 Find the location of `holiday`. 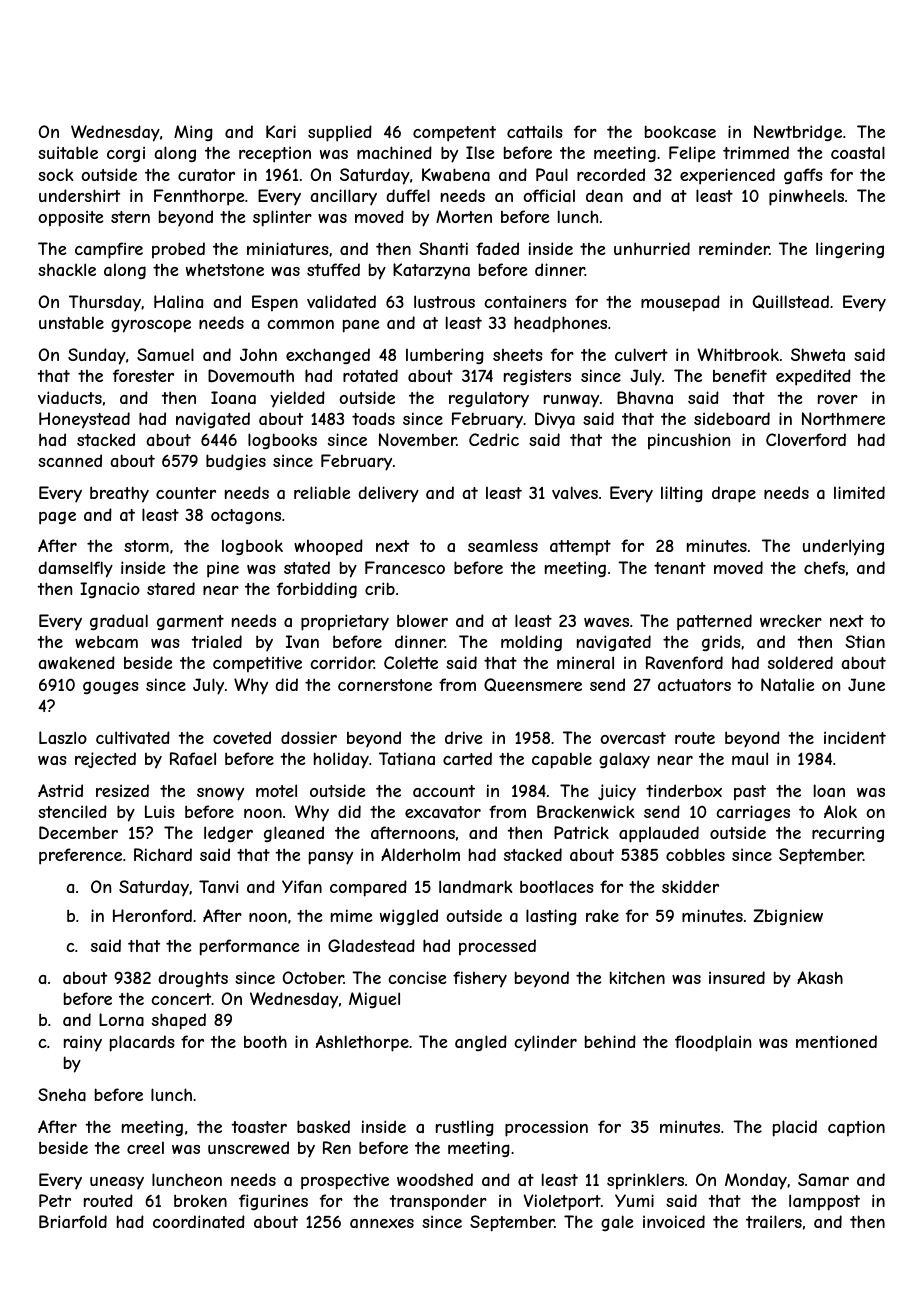

holiday is located at coordinates (341, 760).
